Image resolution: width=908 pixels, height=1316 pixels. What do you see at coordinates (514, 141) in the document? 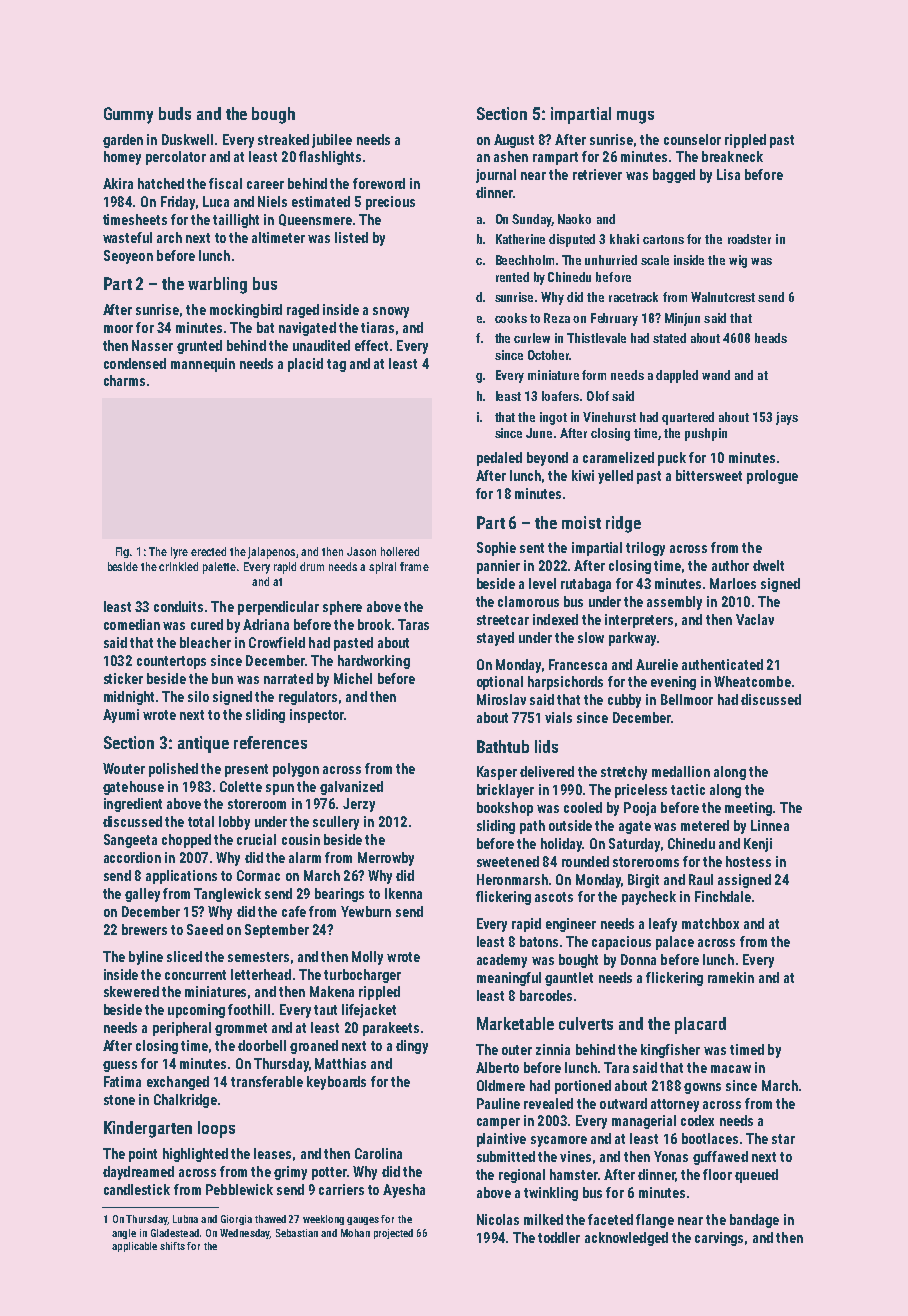
I see `August` at bounding box center [514, 141].
